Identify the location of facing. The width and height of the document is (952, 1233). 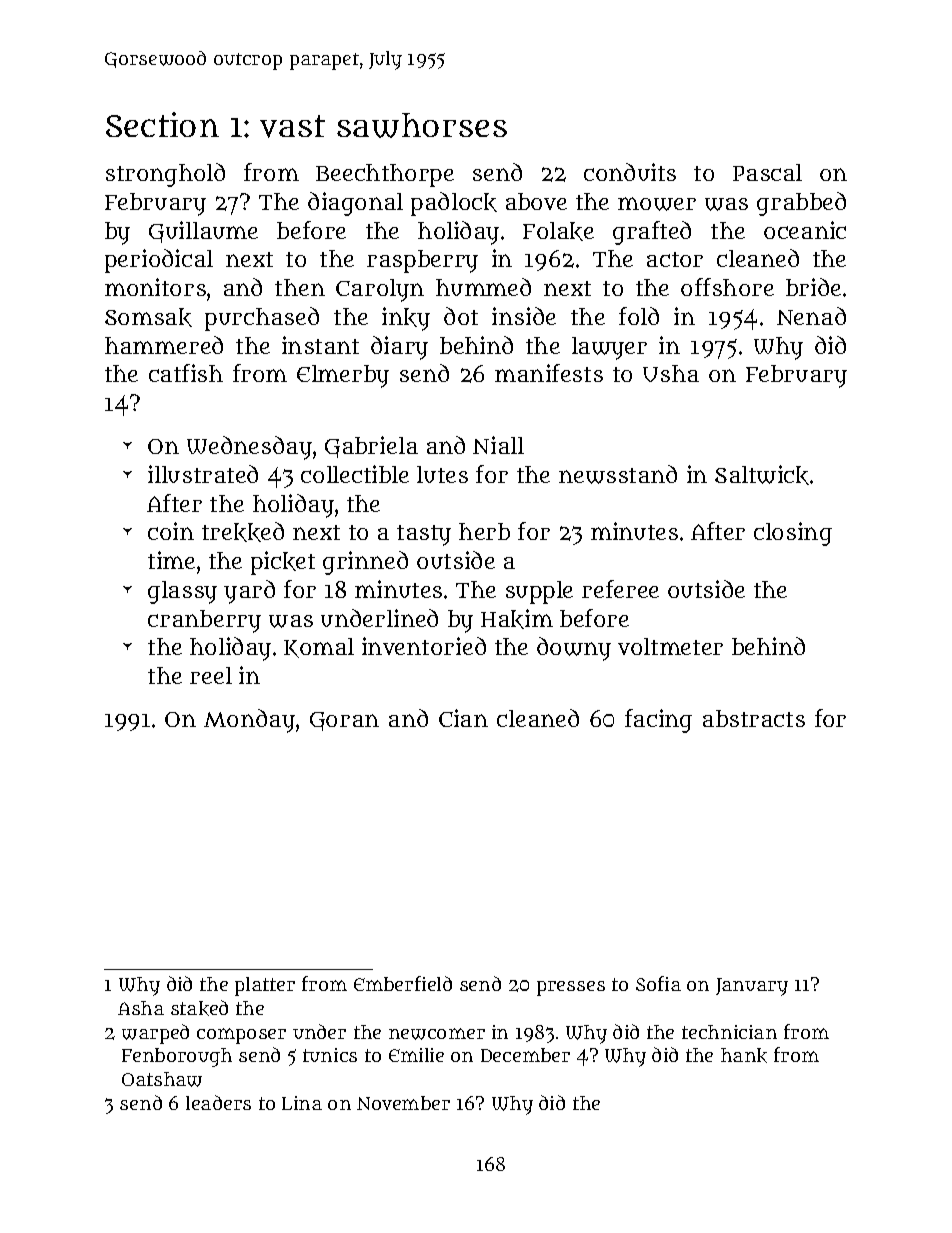
(658, 721).
